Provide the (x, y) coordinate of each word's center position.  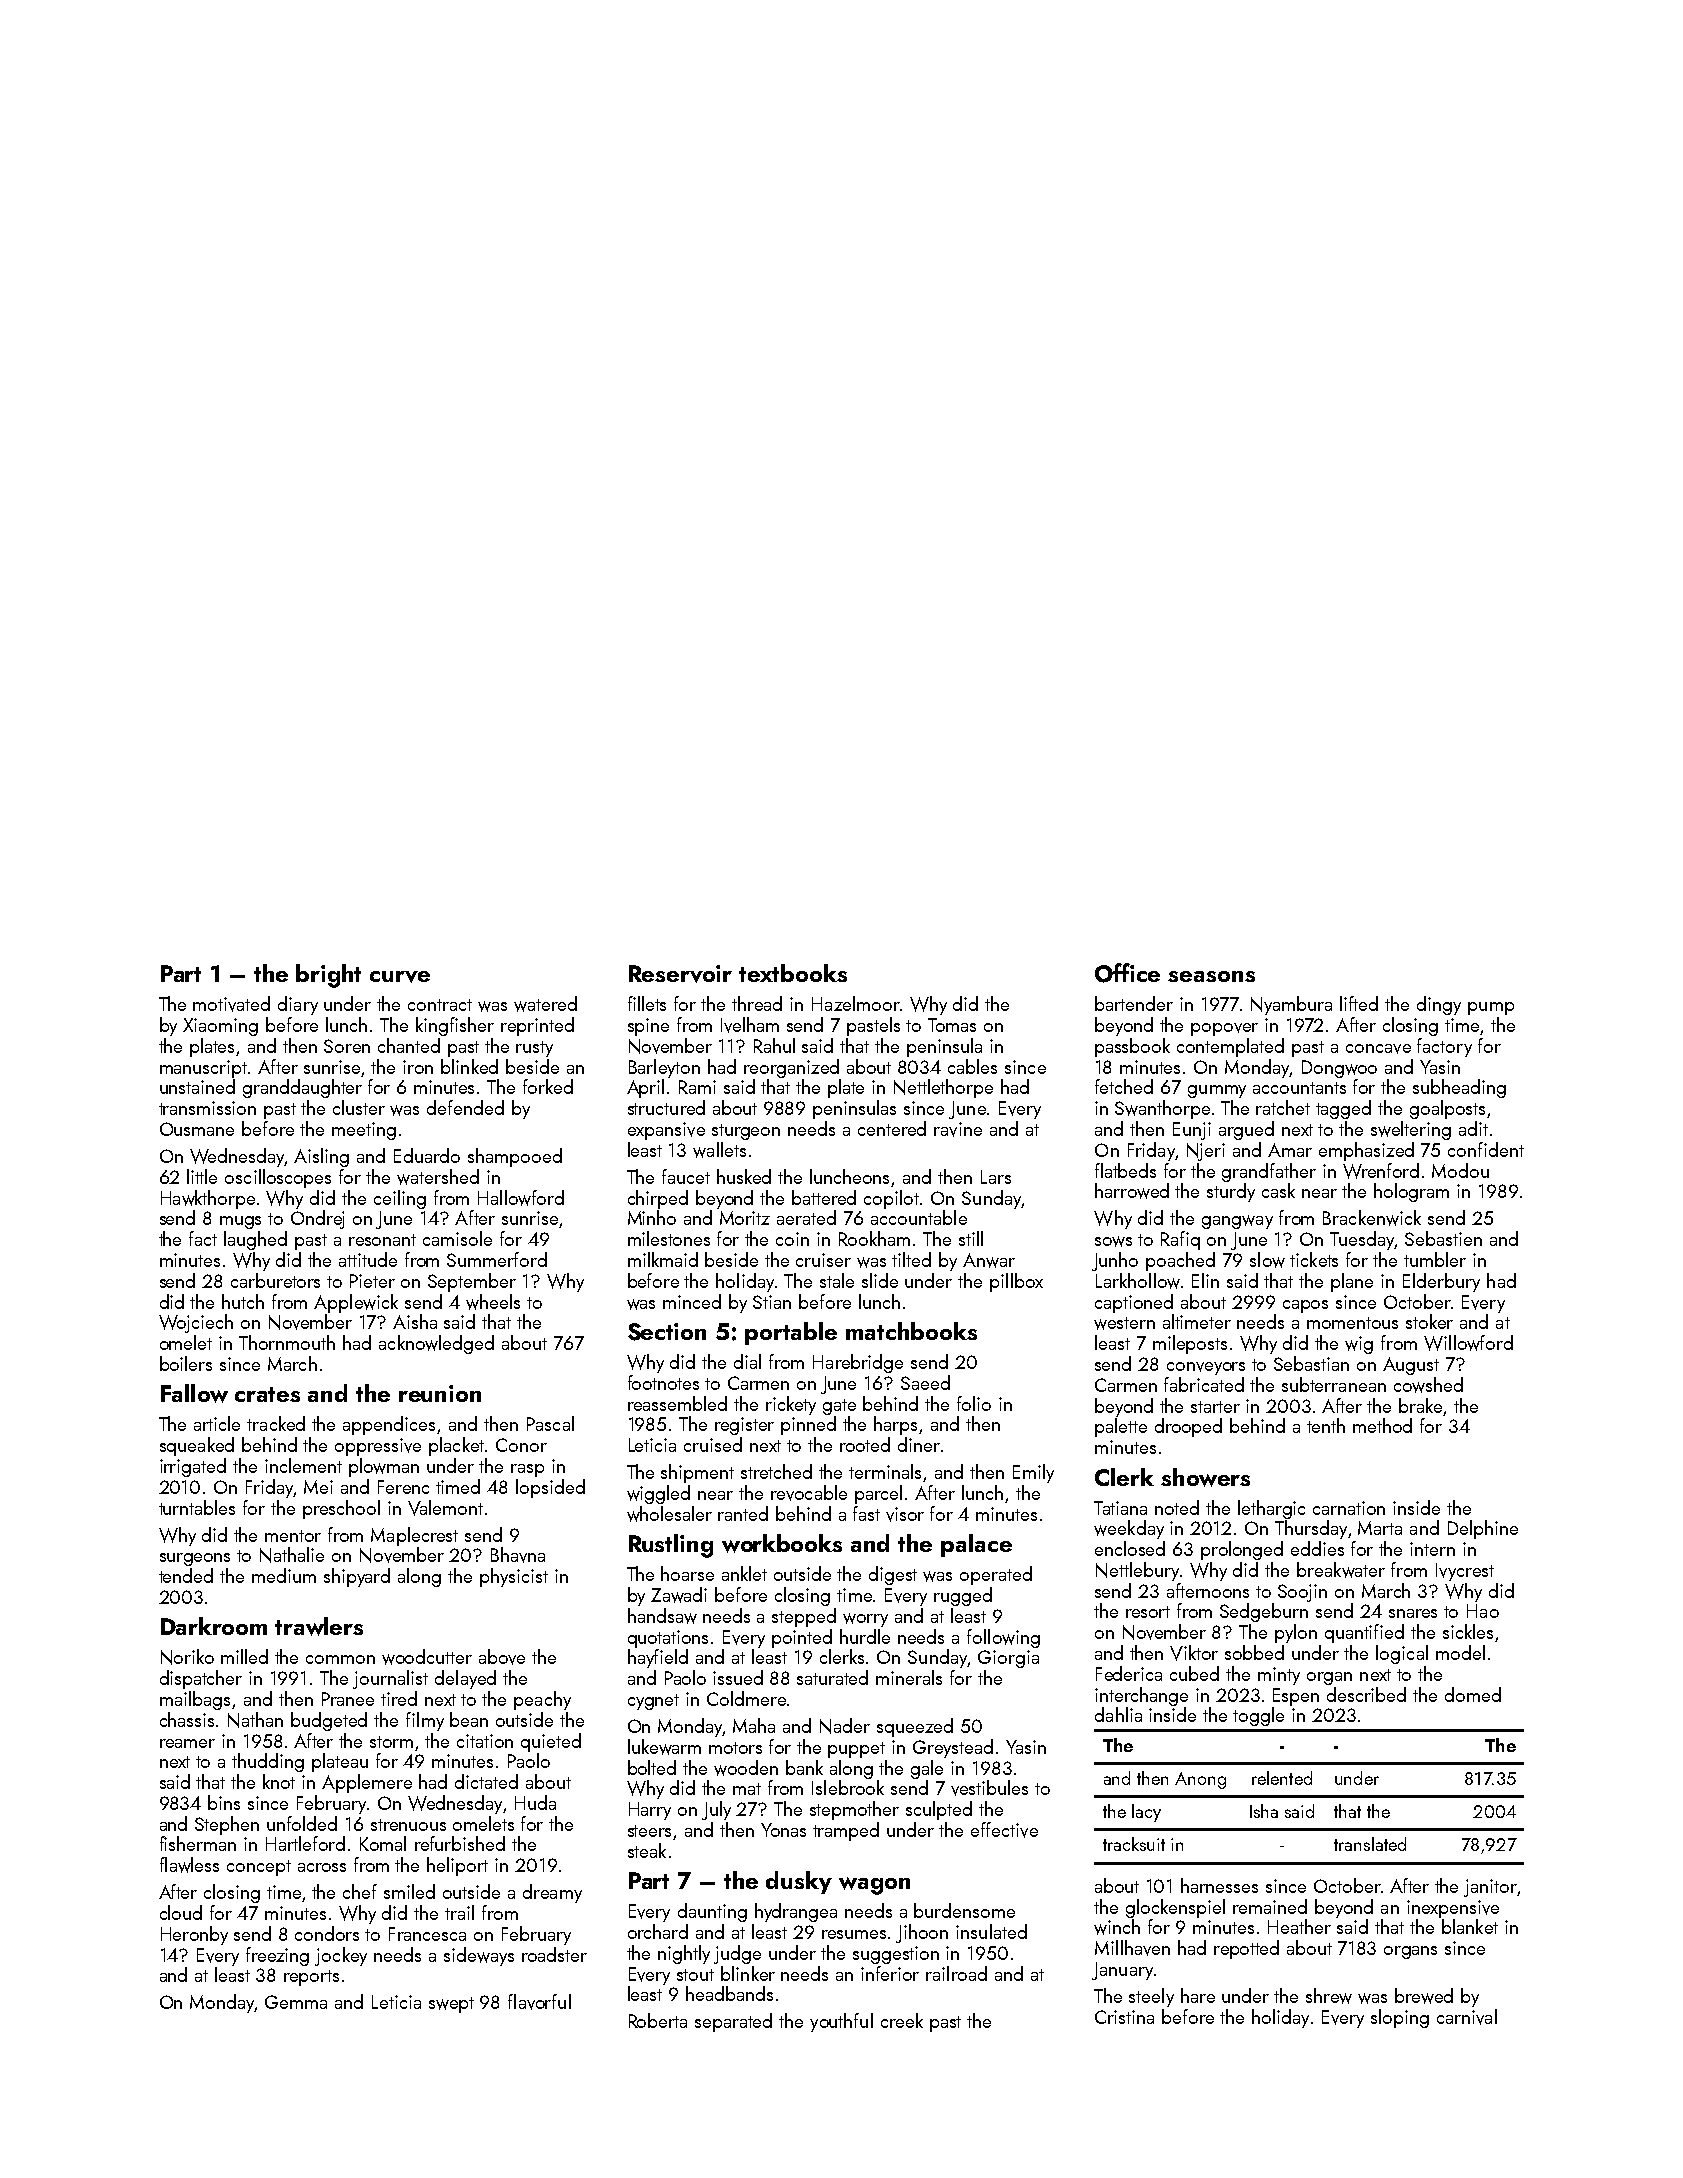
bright (328, 976)
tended (186, 1575)
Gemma (296, 2002)
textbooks (793, 973)
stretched (776, 1471)
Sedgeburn (1264, 1612)
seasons (1211, 976)
